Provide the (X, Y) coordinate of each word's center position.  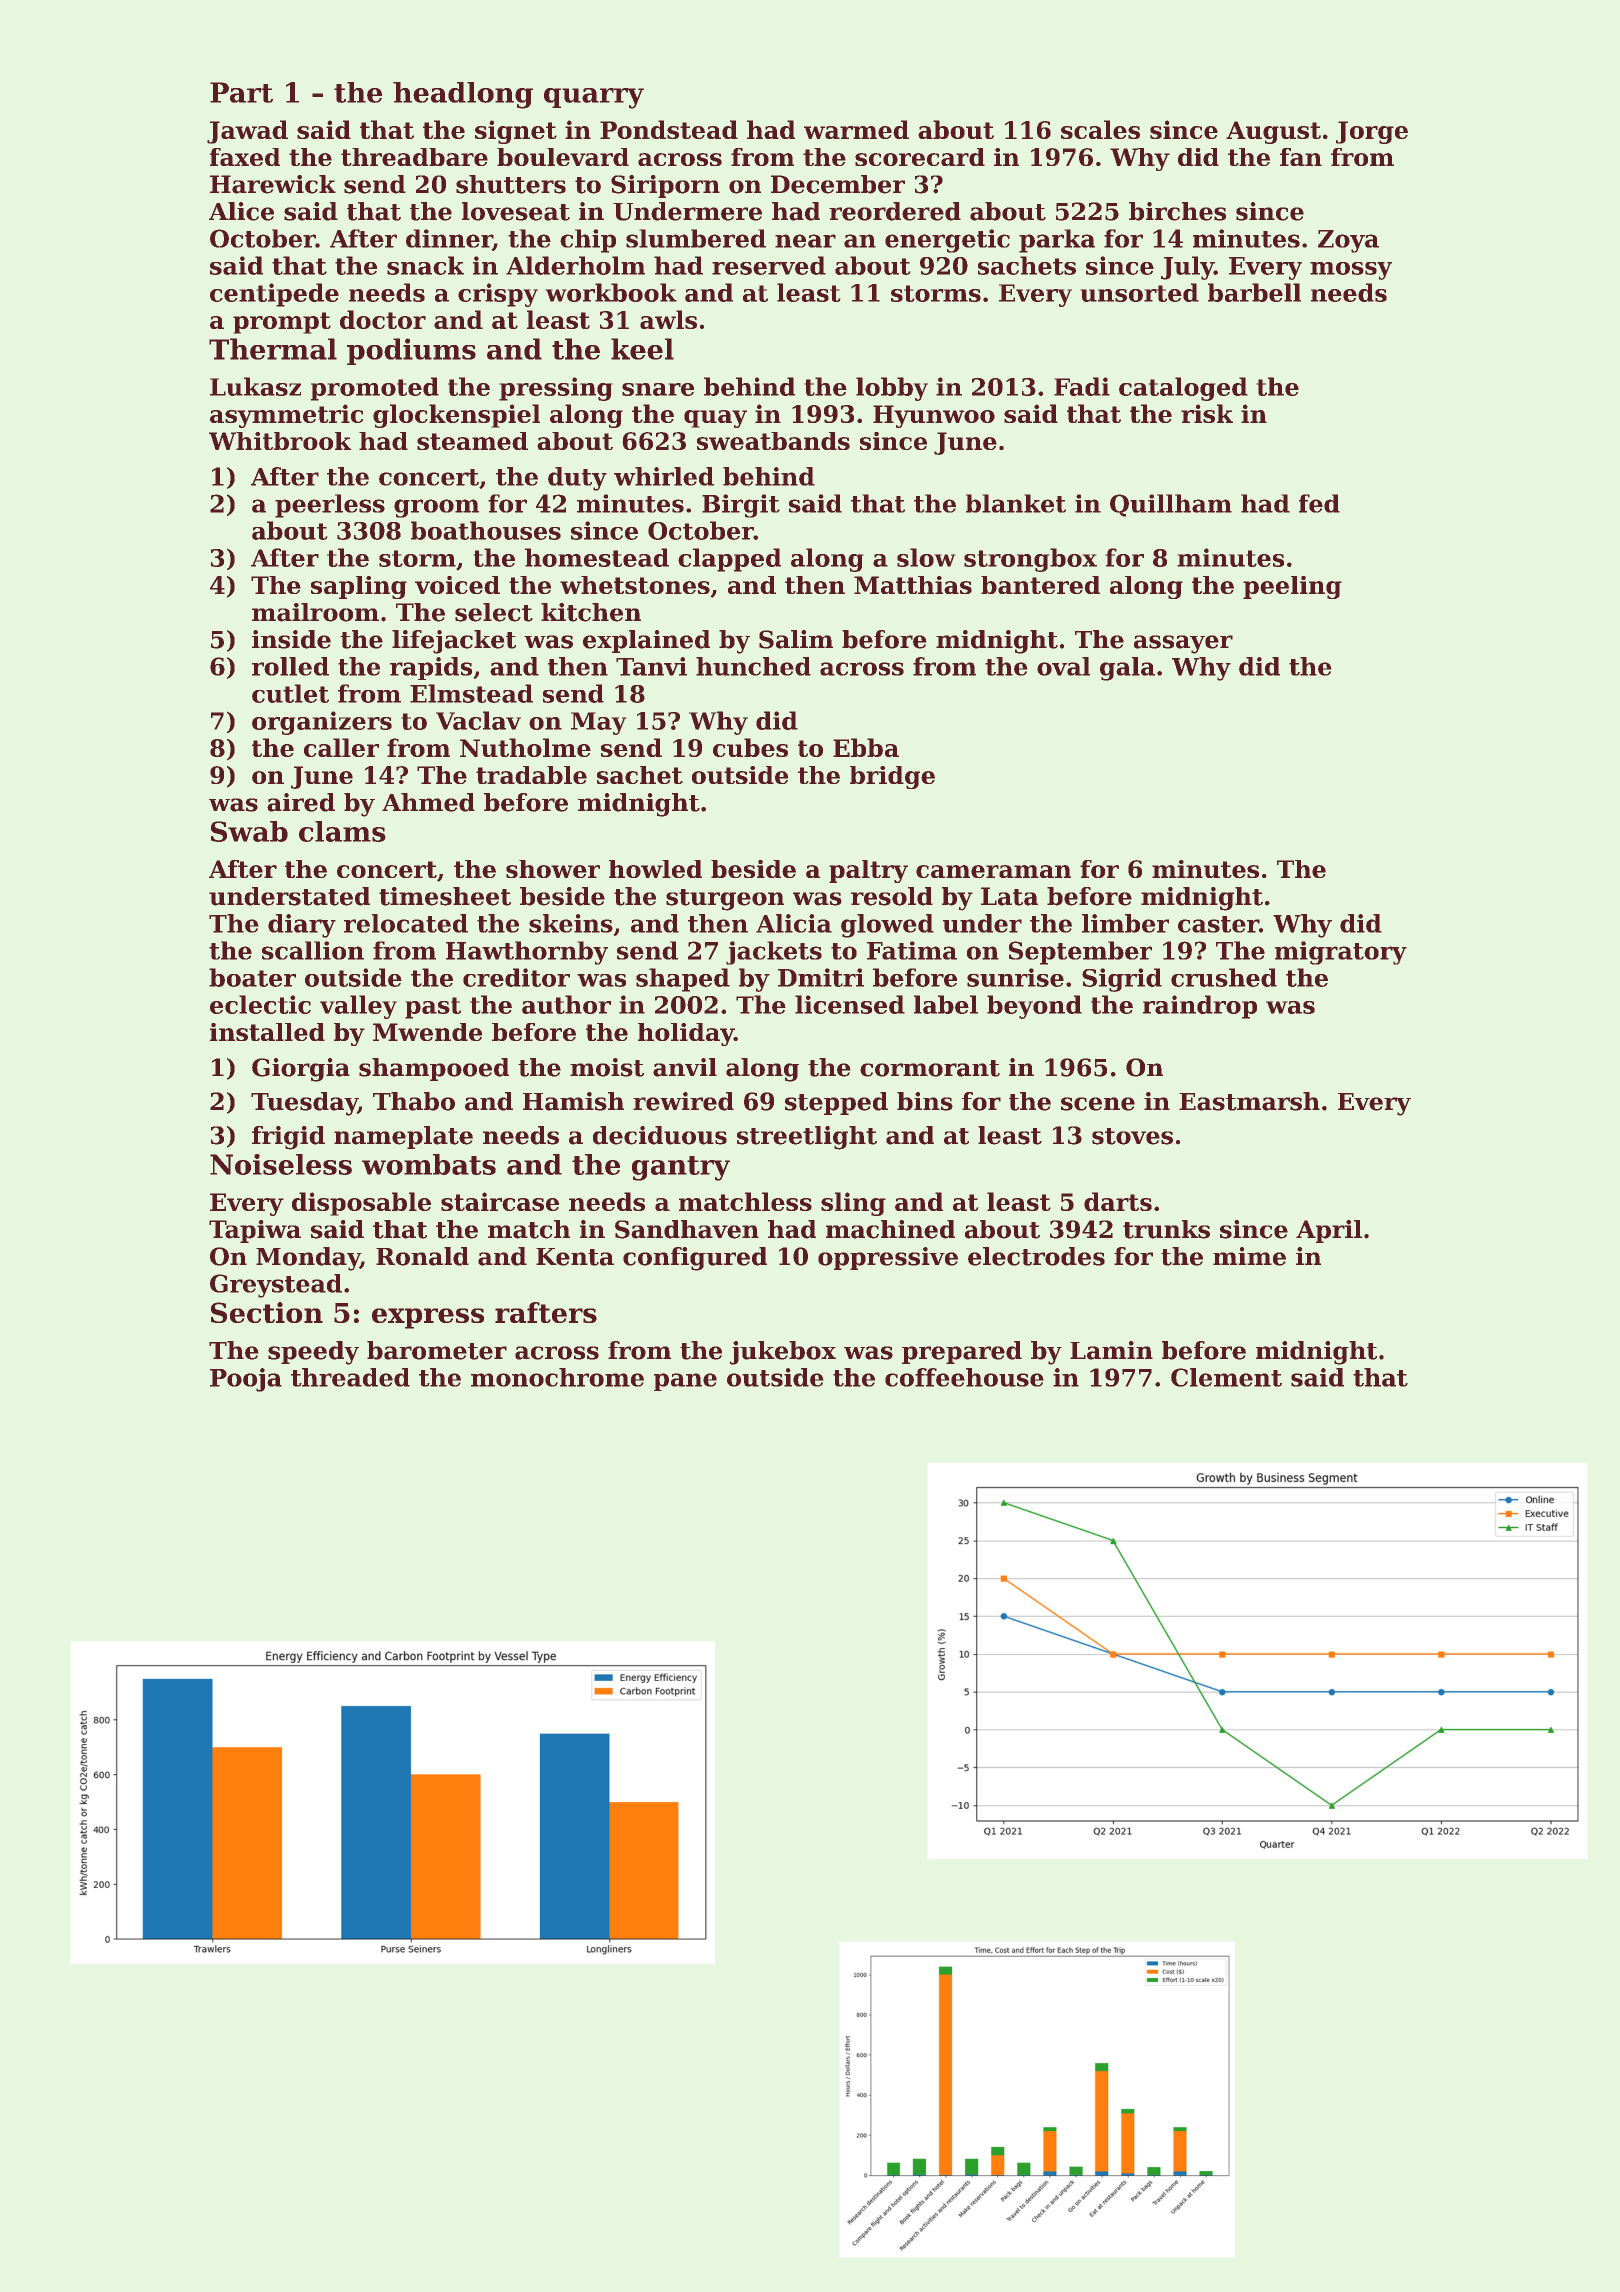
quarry (594, 98)
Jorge (1372, 132)
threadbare (414, 157)
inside (291, 639)
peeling (1292, 587)
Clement (1226, 1377)
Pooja (246, 1380)
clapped (729, 560)
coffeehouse (964, 1377)
